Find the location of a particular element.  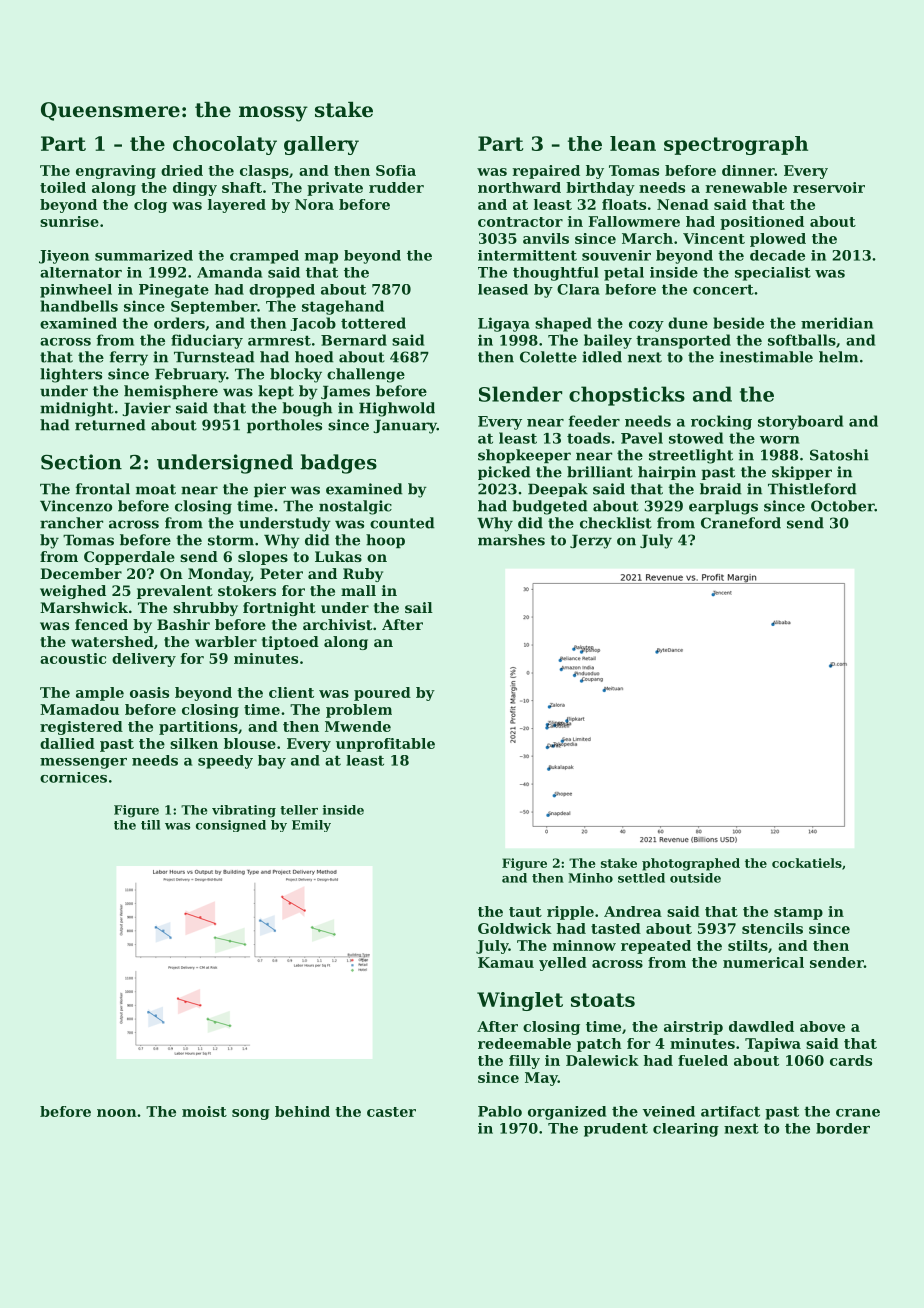

toiled is located at coordinates (63, 187).
